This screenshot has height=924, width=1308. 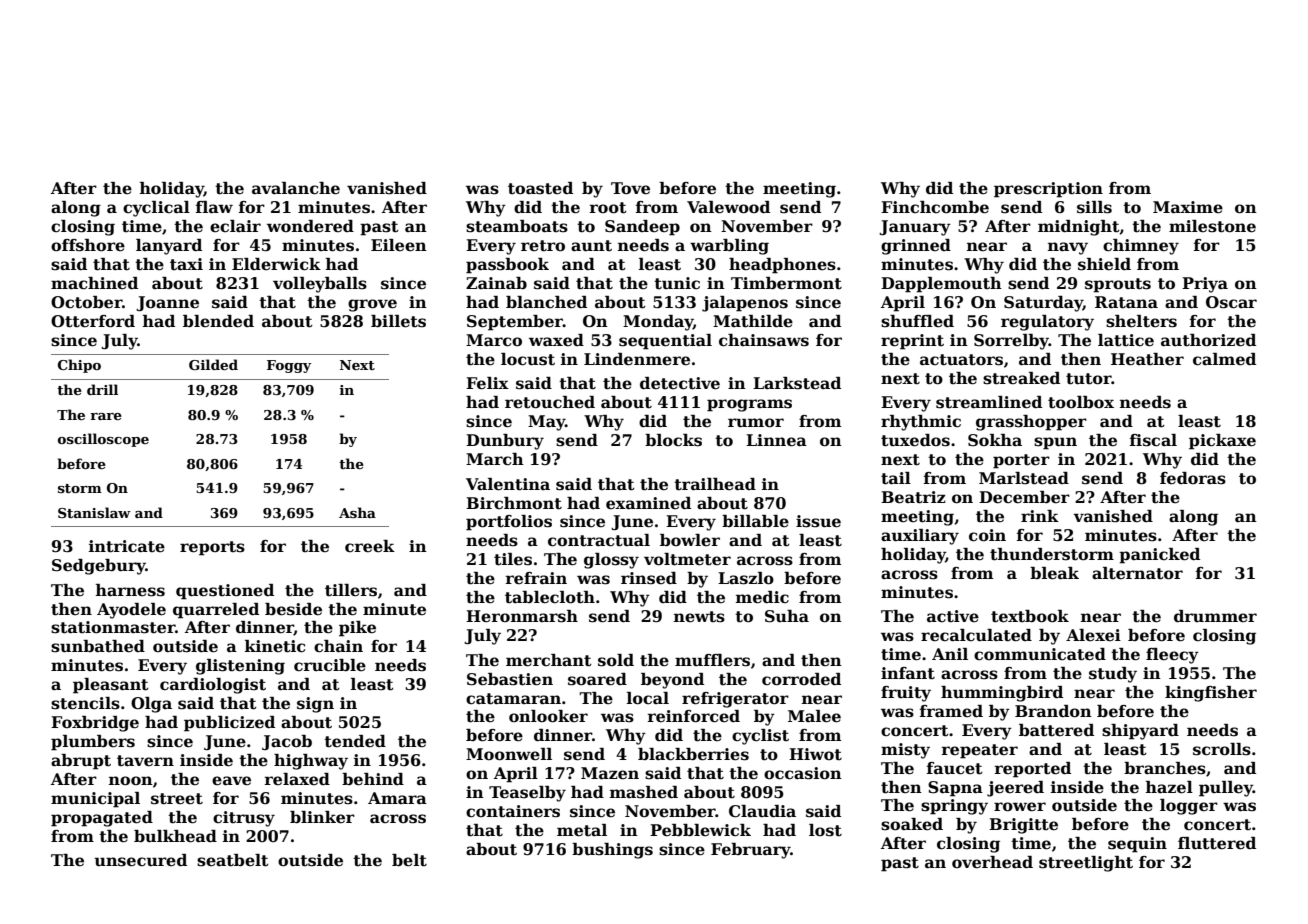 I want to click on unsecured, so click(x=140, y=860).
